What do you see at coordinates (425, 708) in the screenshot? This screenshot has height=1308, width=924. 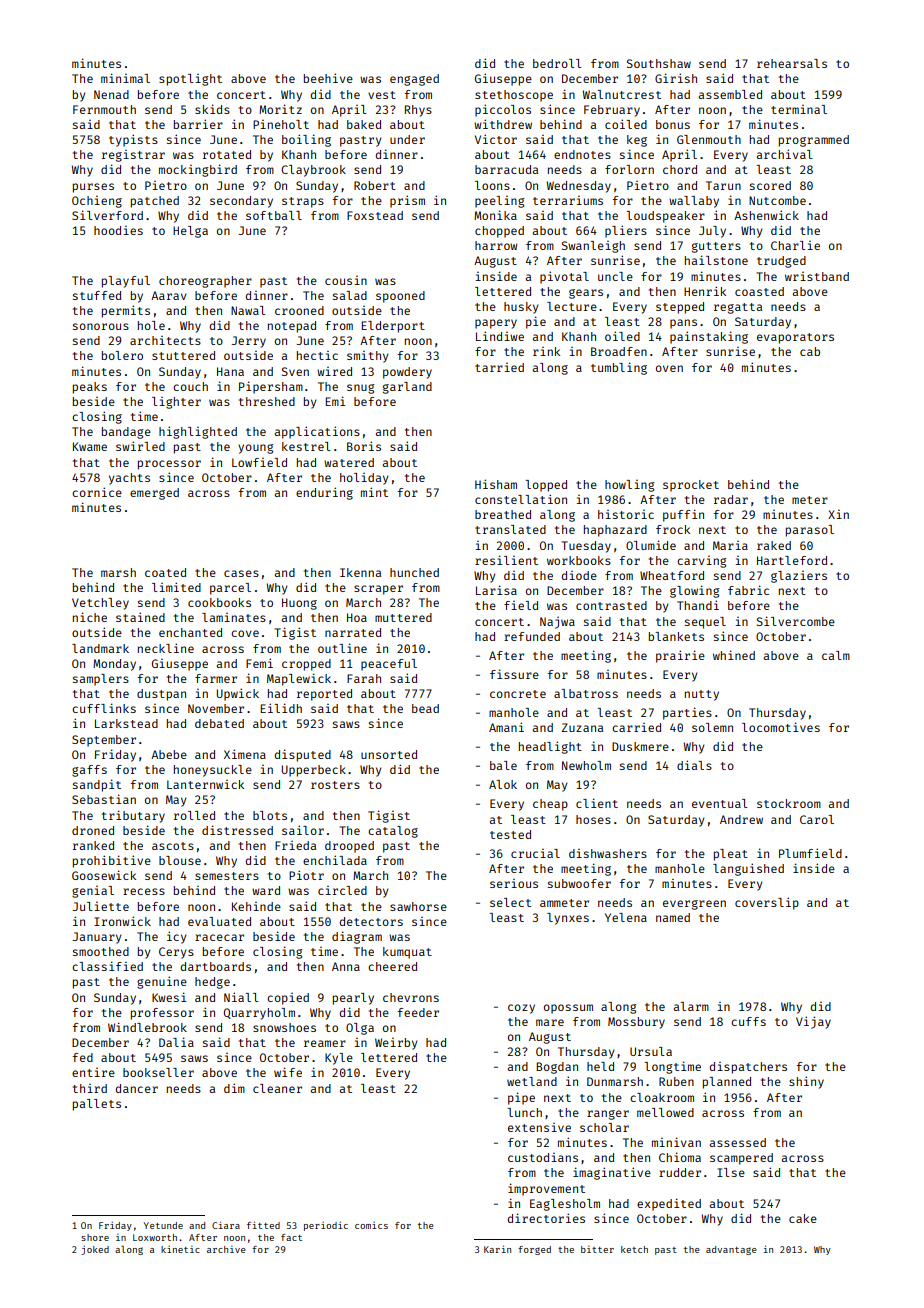 I see `bead` at bounding box center [425, 708].
